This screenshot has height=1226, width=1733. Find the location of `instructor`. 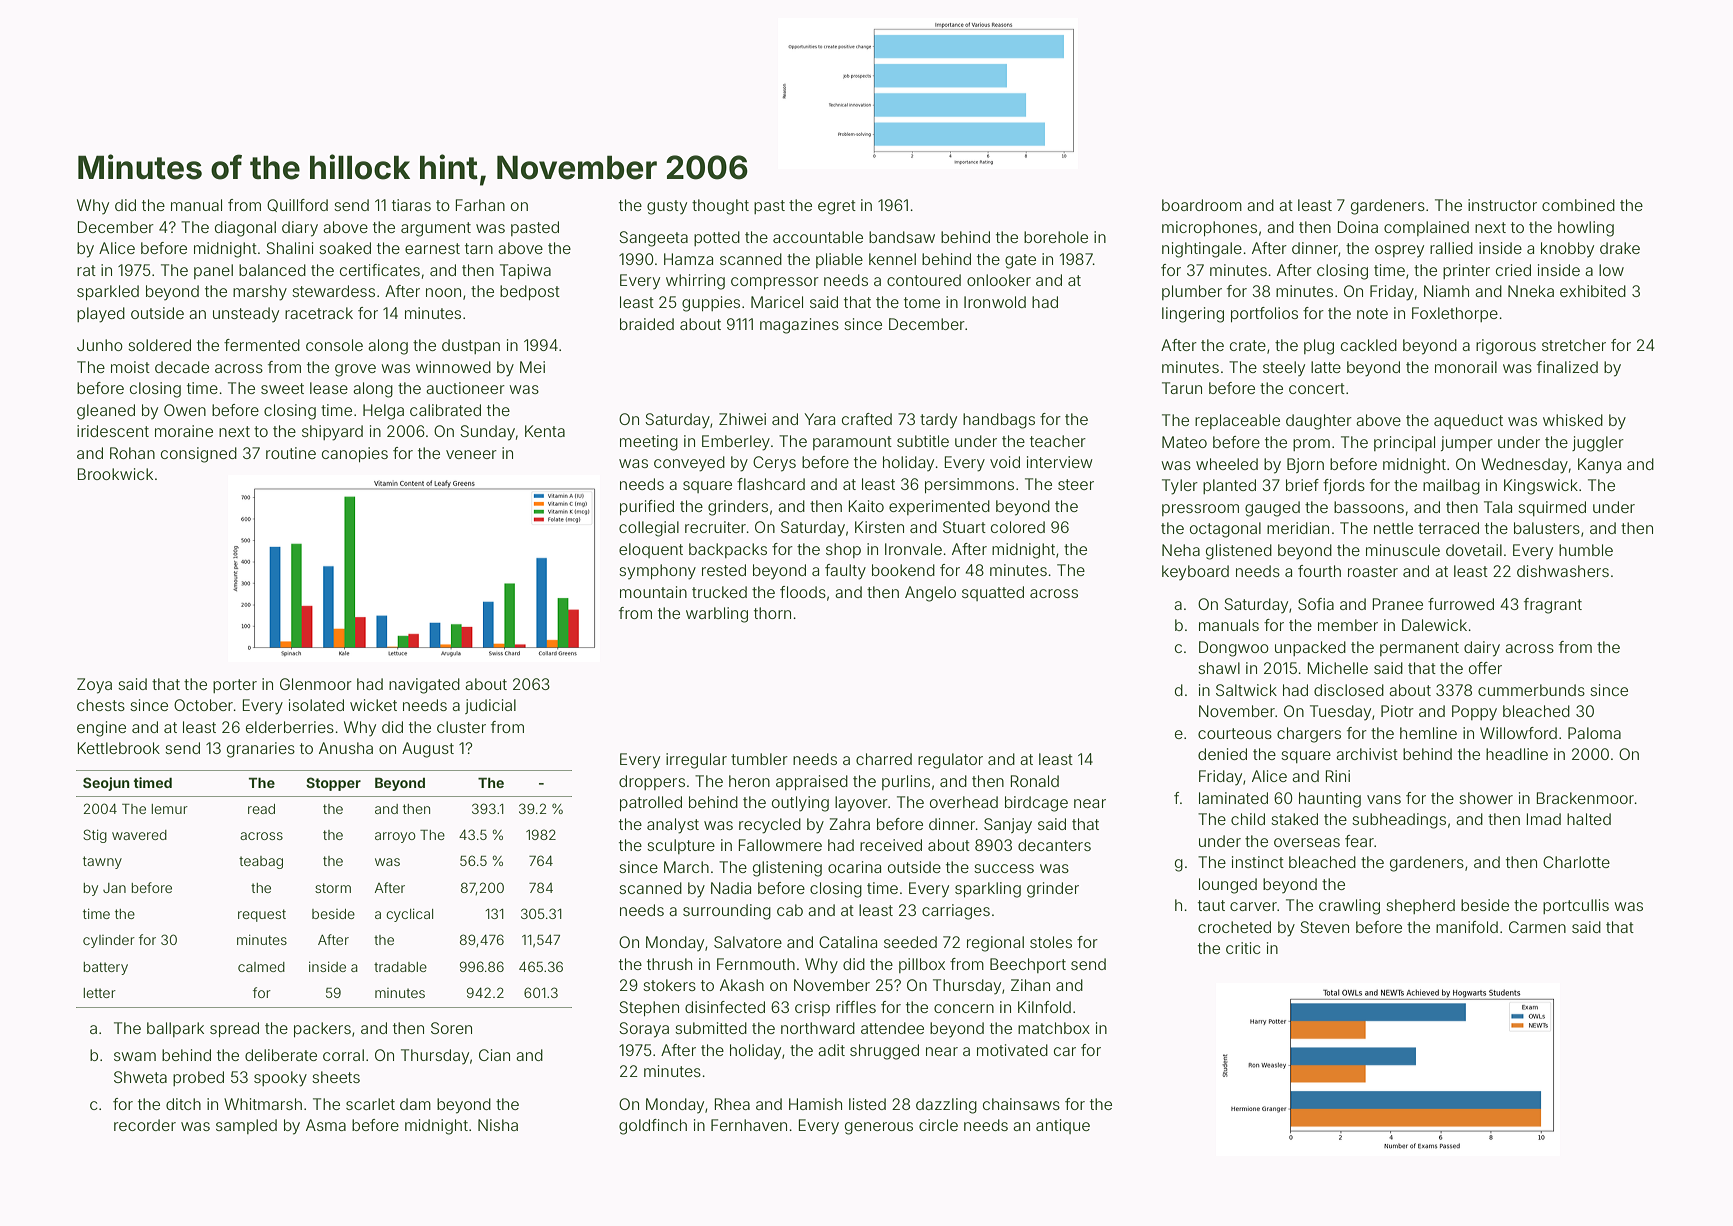

instructor is located at coordinates (1502, 205).
